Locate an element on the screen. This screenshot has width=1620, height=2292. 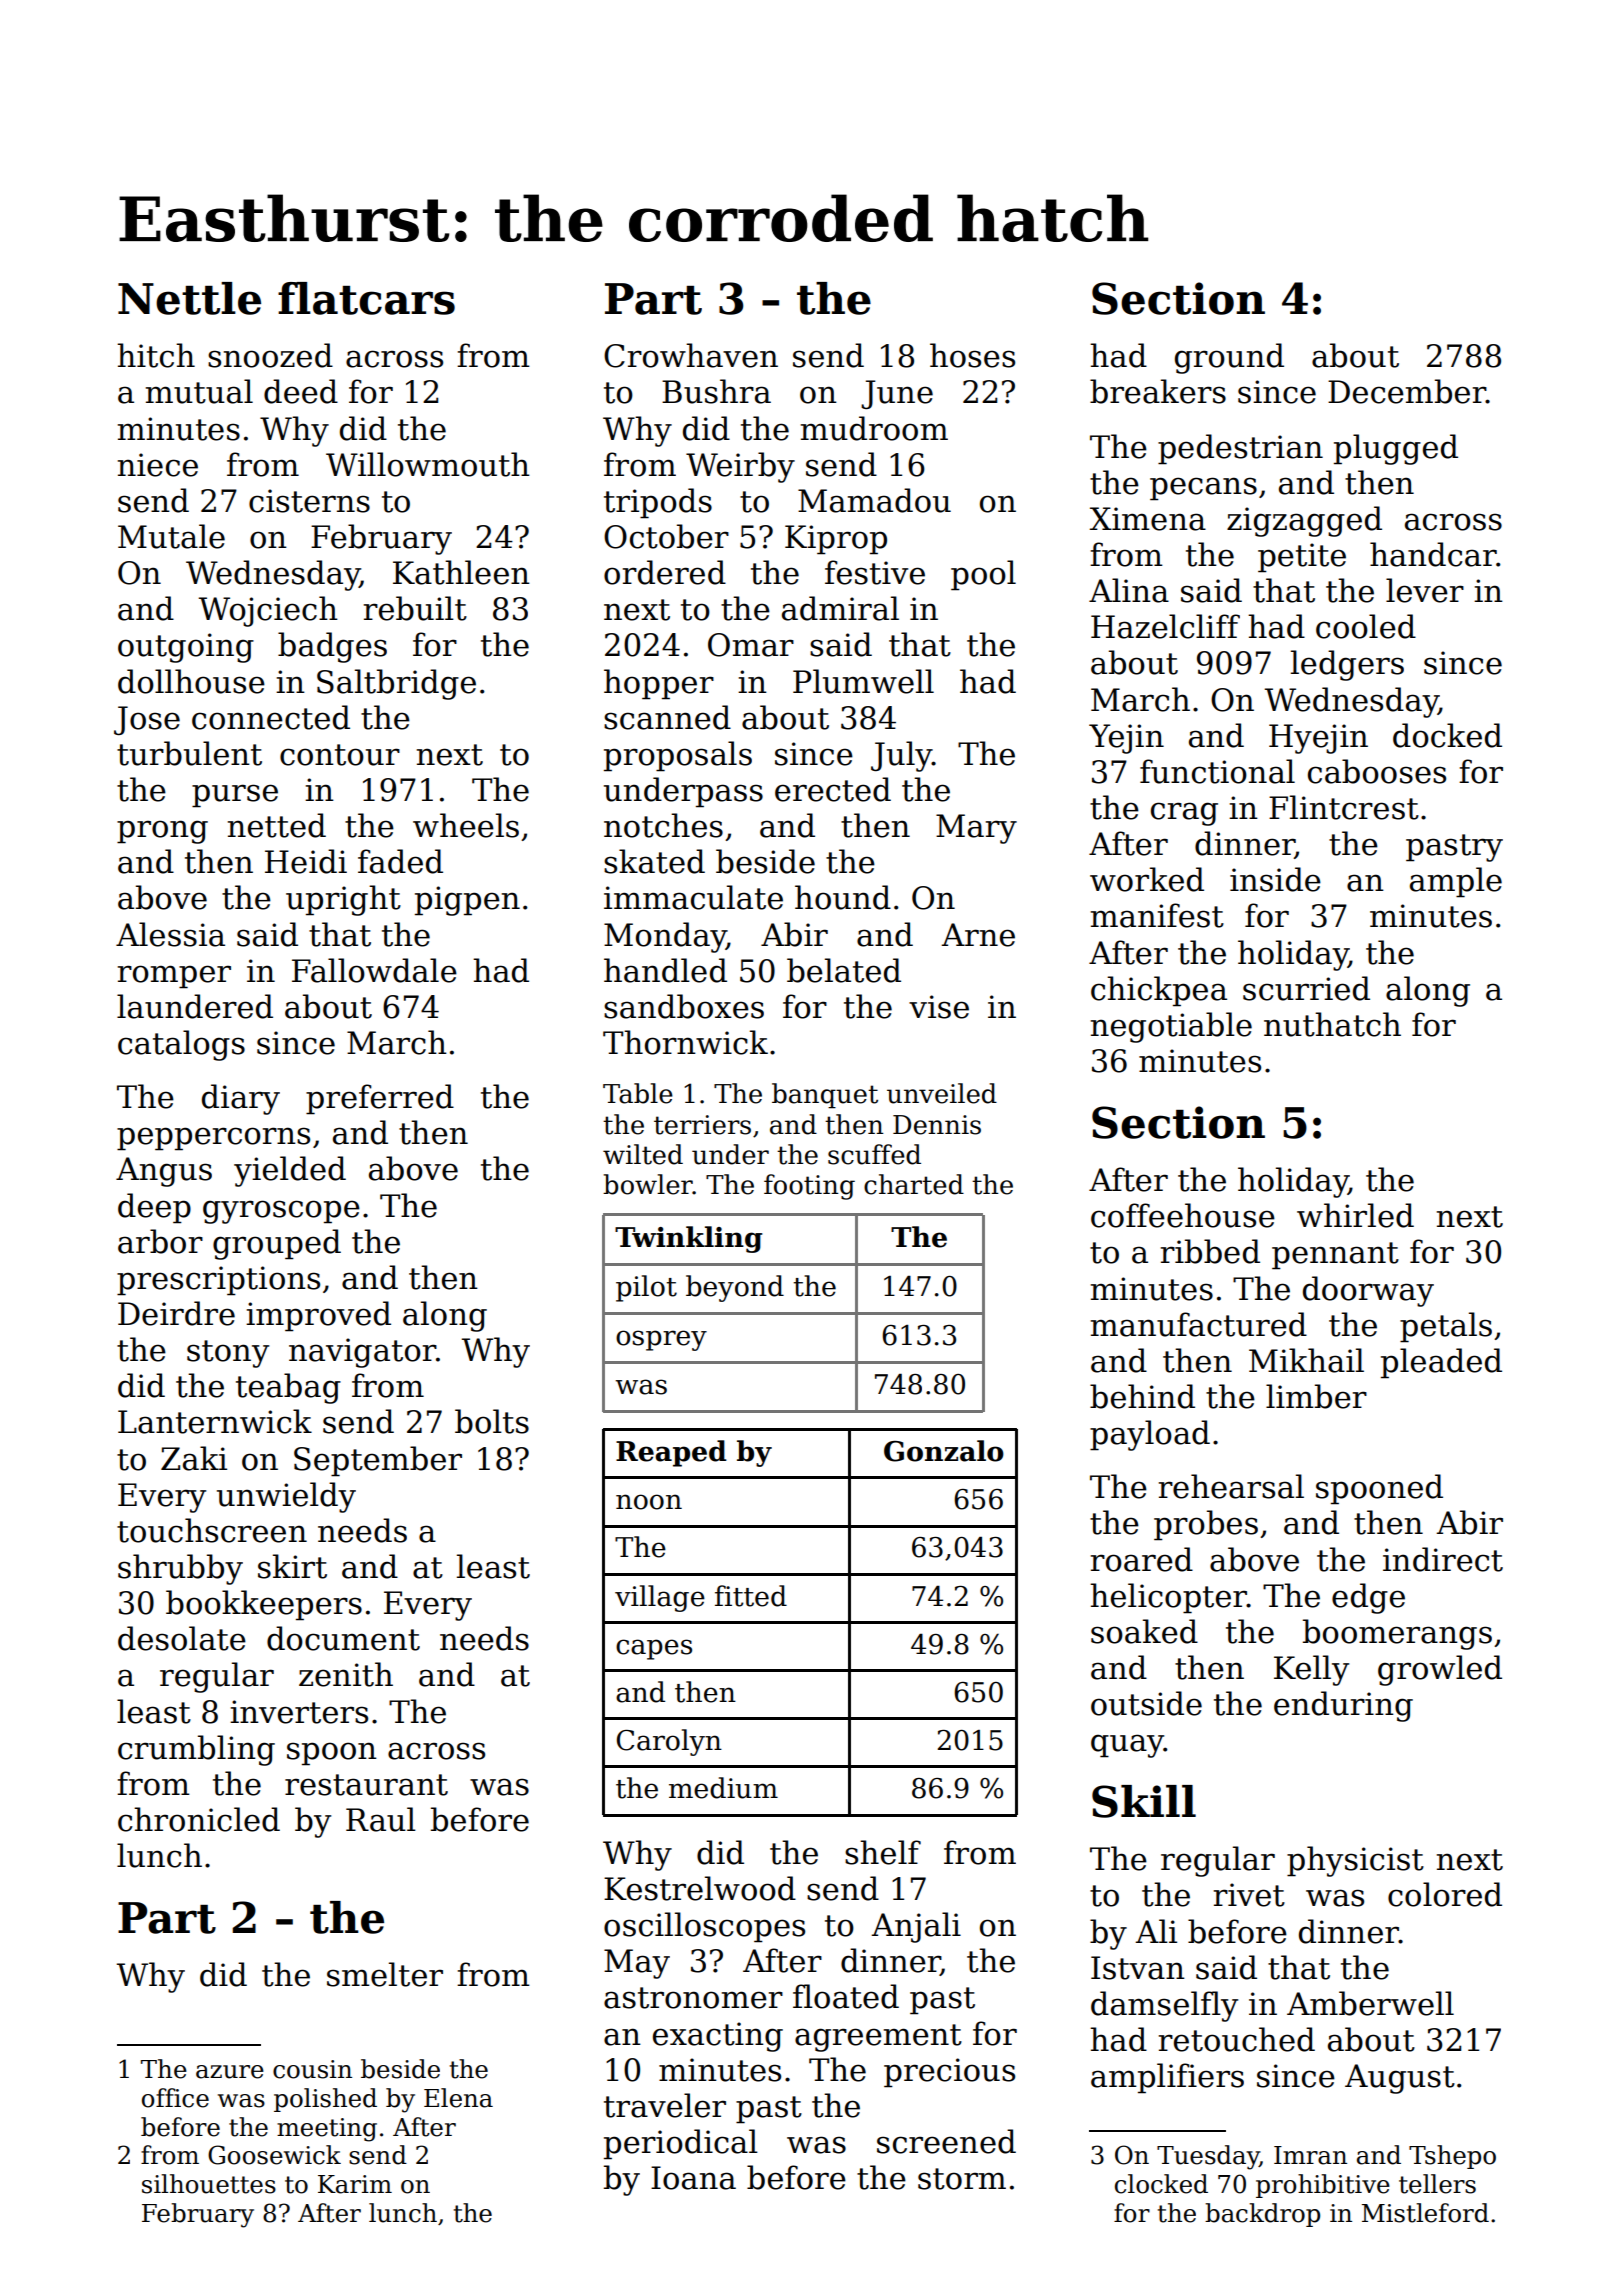
hoses is located at coordinates (972, 355).
